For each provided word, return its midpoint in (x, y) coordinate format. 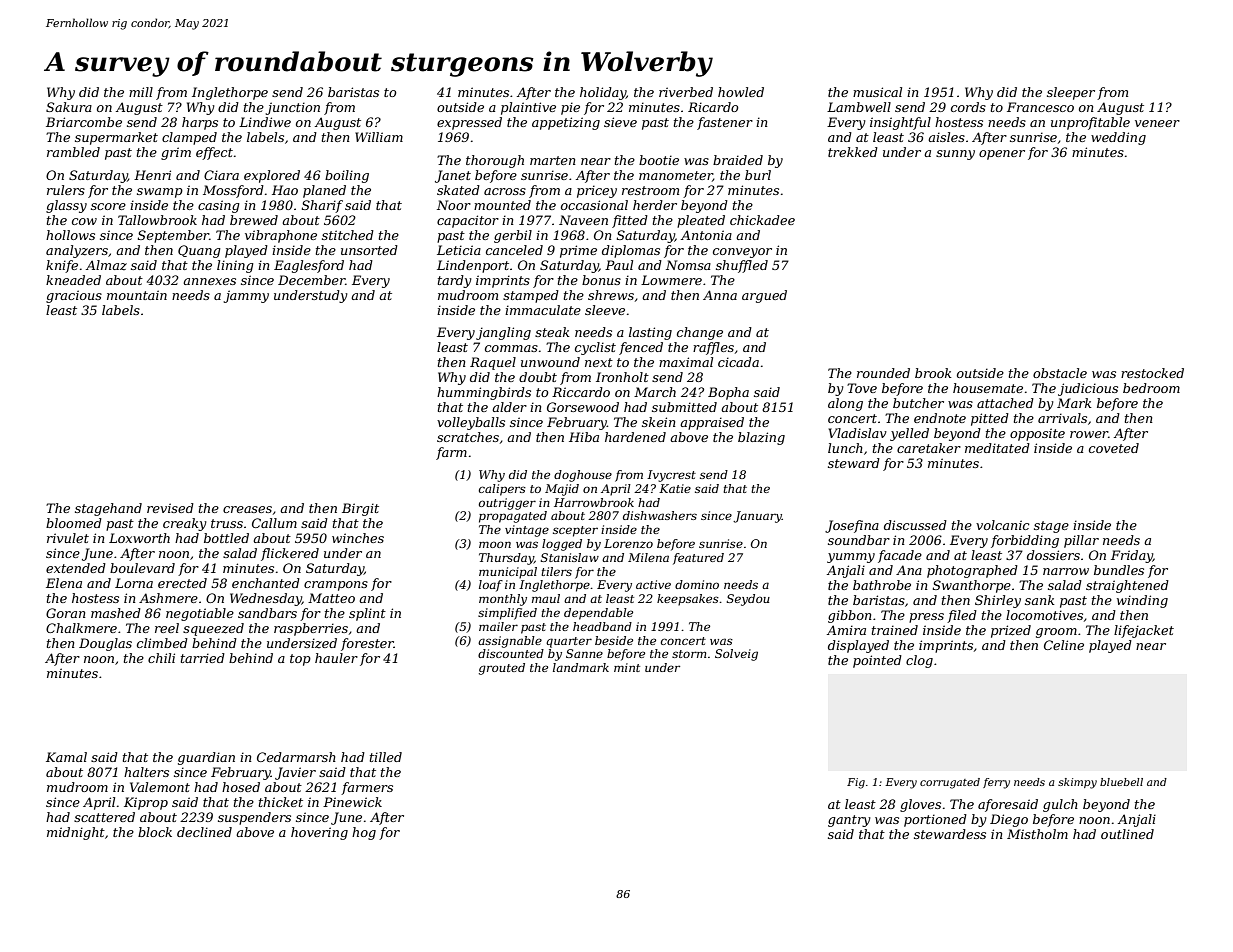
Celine (1064, 645)
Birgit (360, 509)
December (312, 280)
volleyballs (471, 423)
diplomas (631, 251)
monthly (503, 600)
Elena (64, 583)
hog (364, 833)
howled (741, 92)
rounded (883, 373)
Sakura (69, 107)
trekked (853, 152)
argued (764, 296)
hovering (319, 833)
